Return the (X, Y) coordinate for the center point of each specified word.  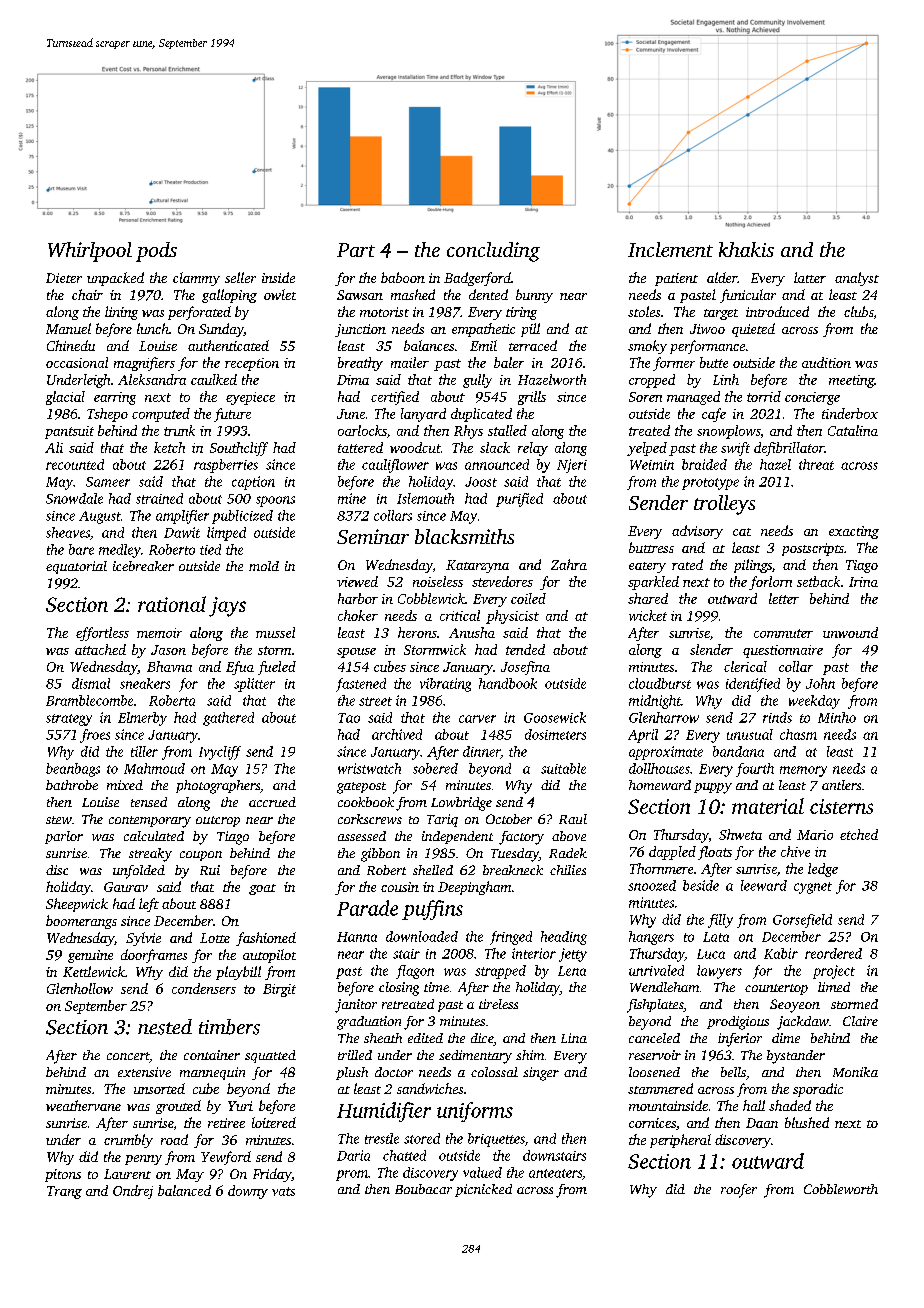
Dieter (64, 278)
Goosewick (555, 717)
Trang (64, 1192)
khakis (746, 249)
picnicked (483, 1190)
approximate (666, 753)
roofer (739, 1191)
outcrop (218, 821)
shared (648, 598)
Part (356, 250)
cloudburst (660, 683)
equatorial (76, 567)
